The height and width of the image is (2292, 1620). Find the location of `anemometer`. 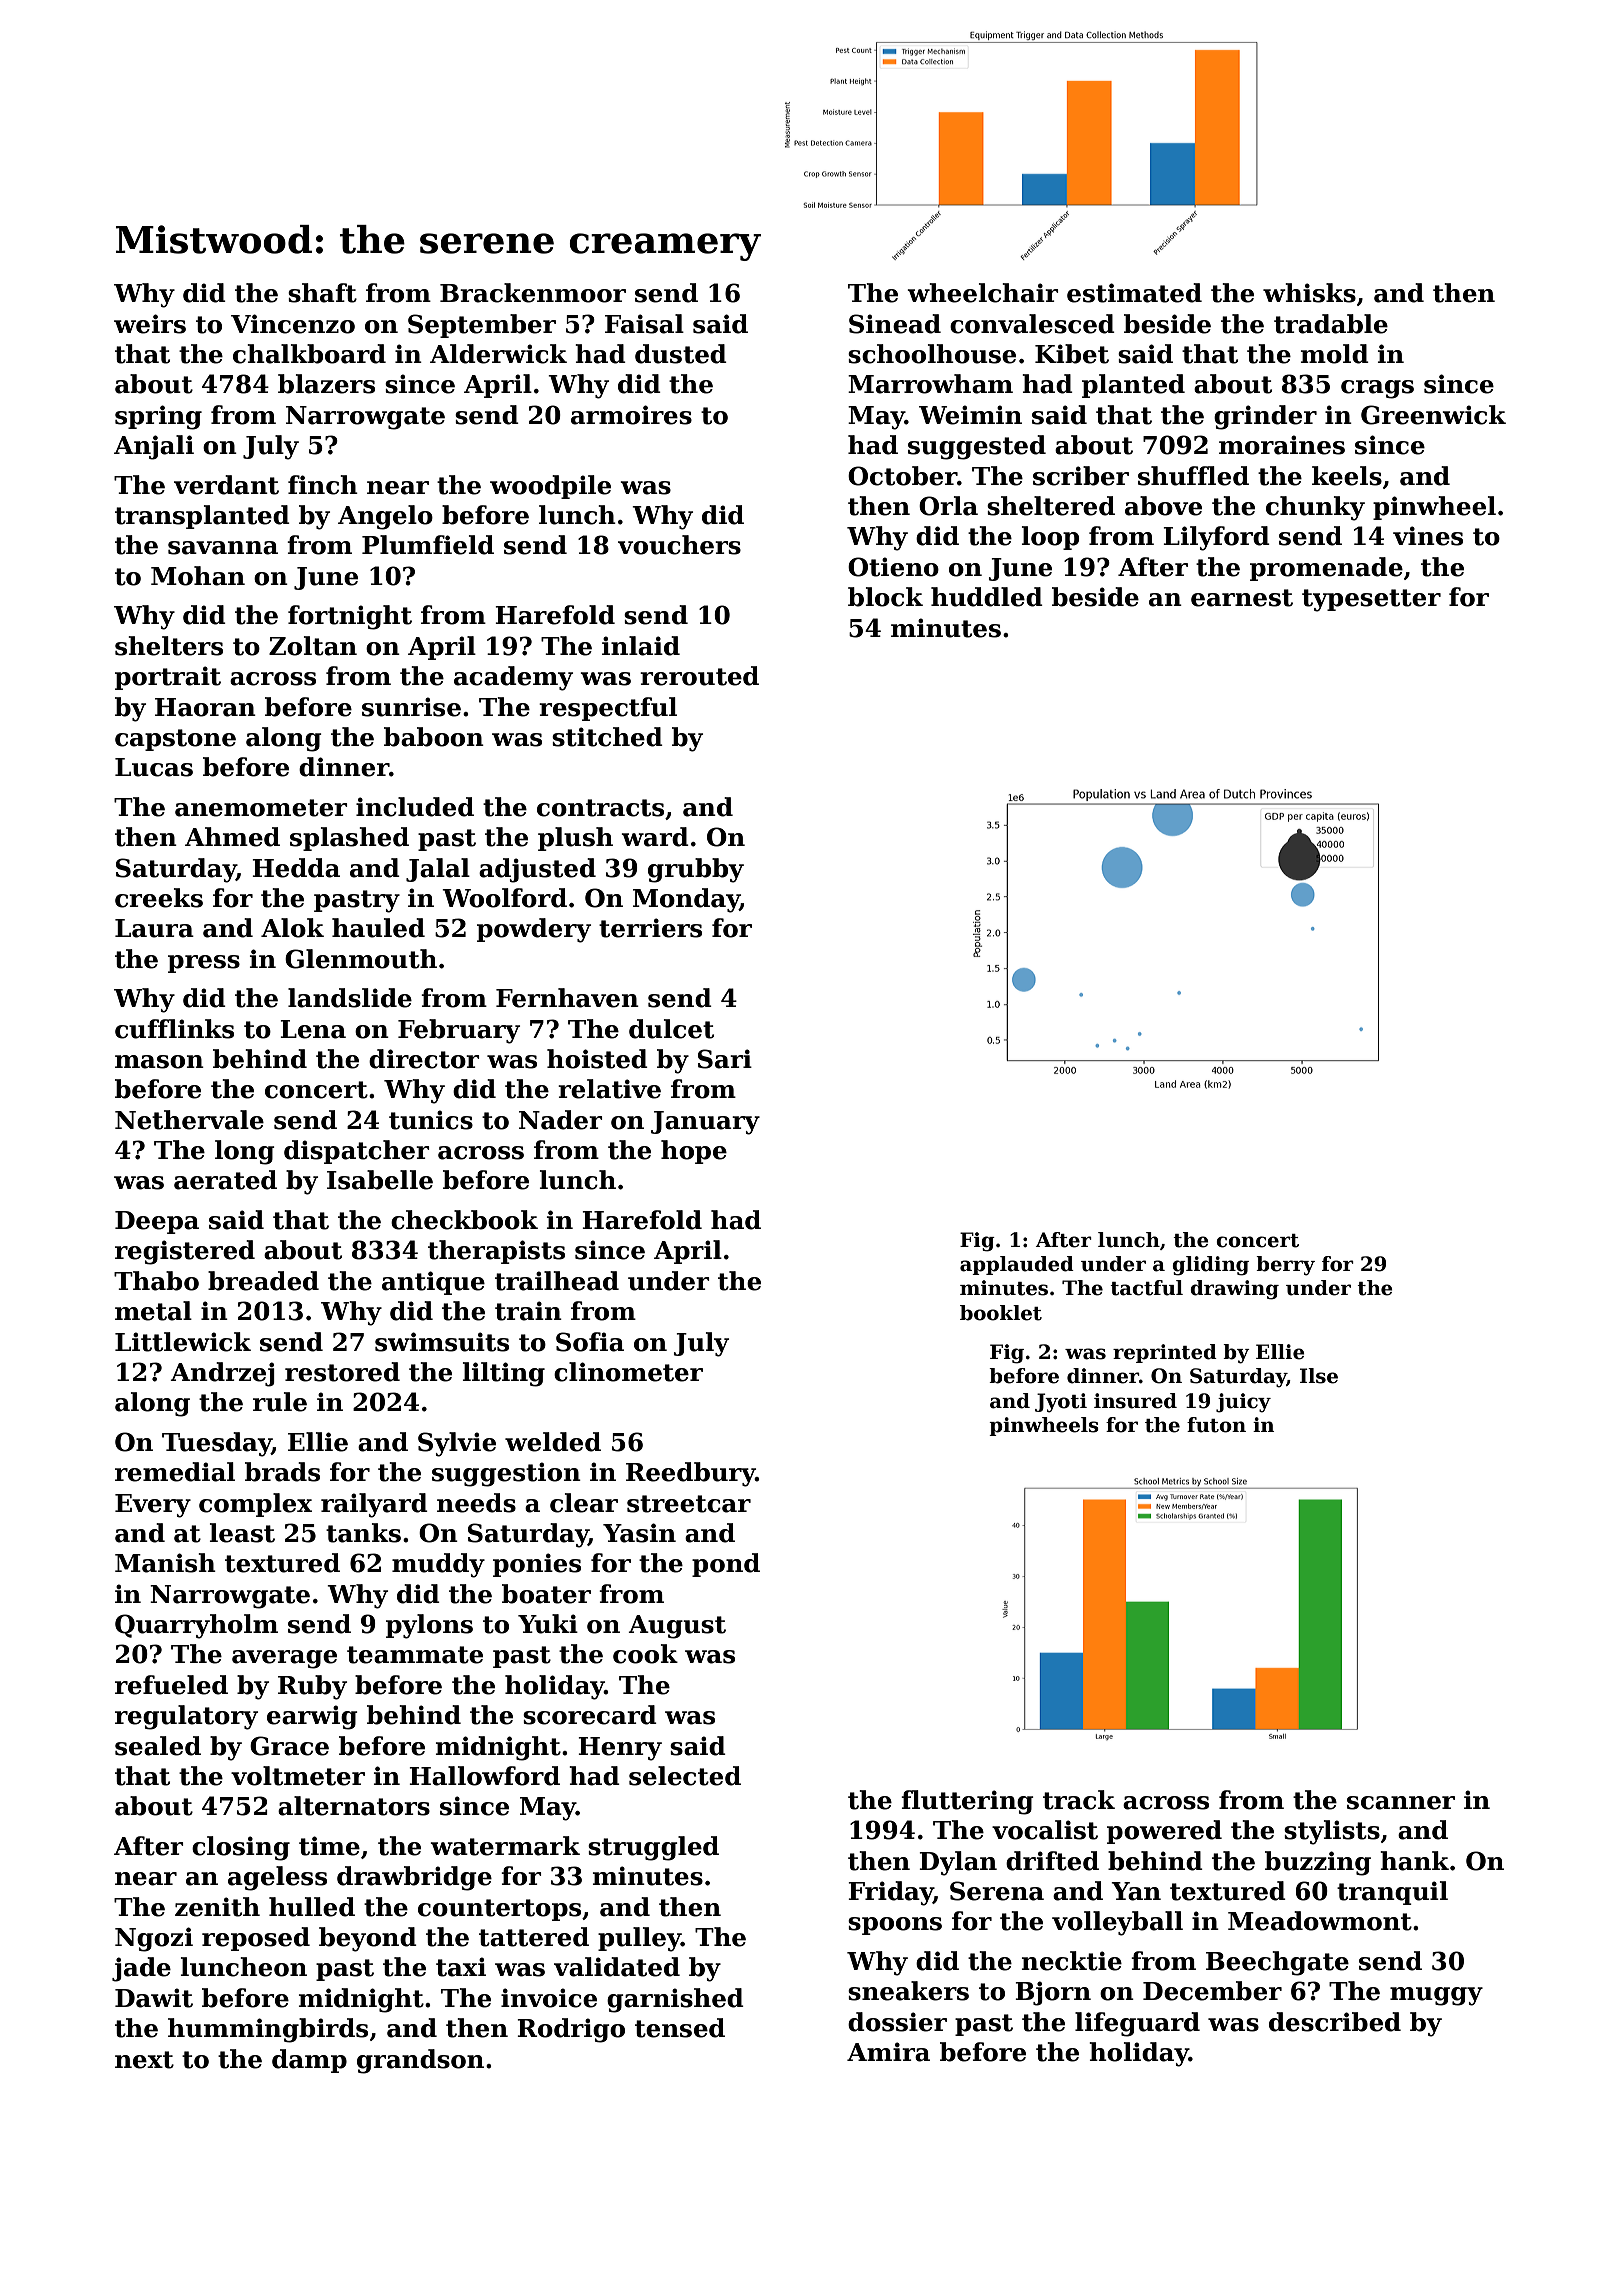

anemometer is located at coordinates (261, 808).
